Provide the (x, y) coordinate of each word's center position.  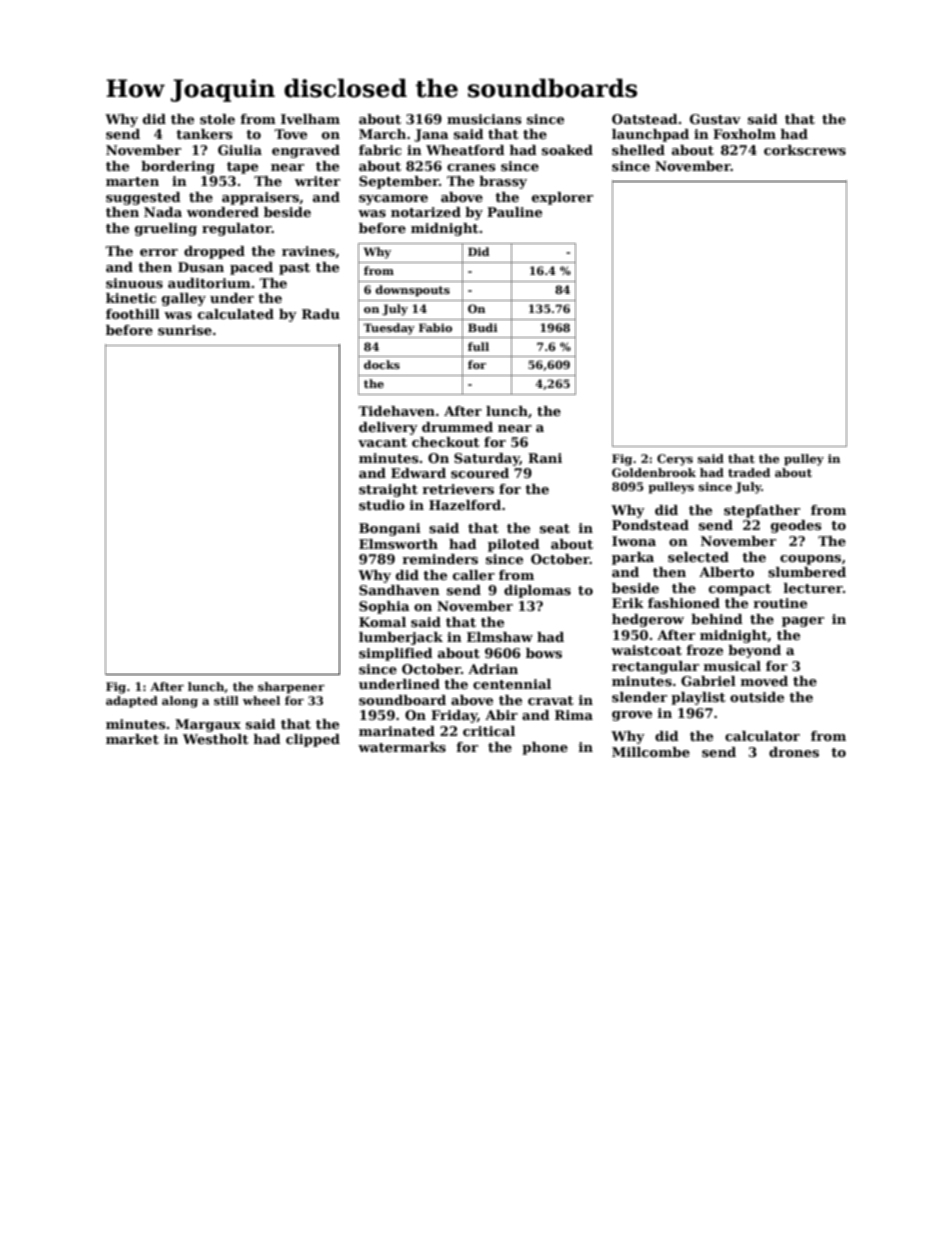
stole (217, 119)
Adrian (493, 669)
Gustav (715, 119)
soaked (567, 150)
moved (764, 681)
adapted (132, 702)
